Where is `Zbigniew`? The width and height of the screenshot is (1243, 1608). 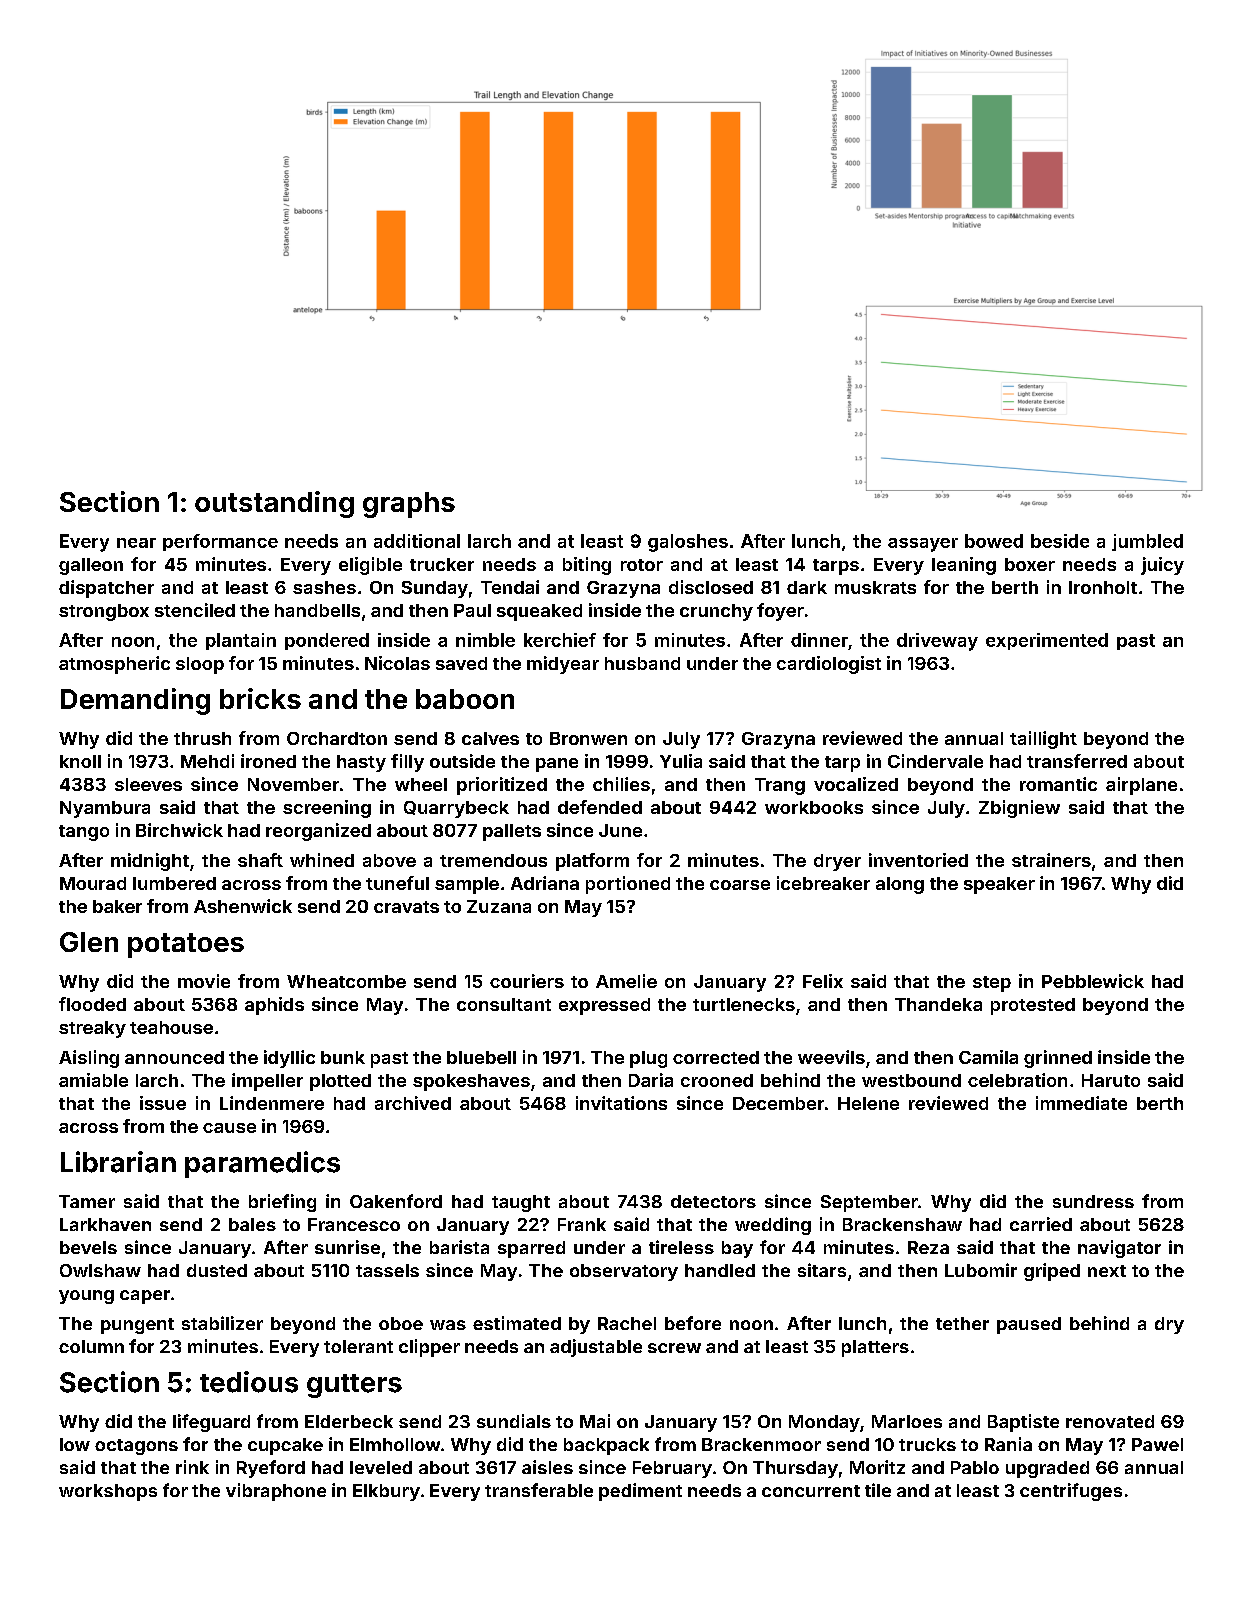
Zbigniew is located at coordinates (1019, 809).
